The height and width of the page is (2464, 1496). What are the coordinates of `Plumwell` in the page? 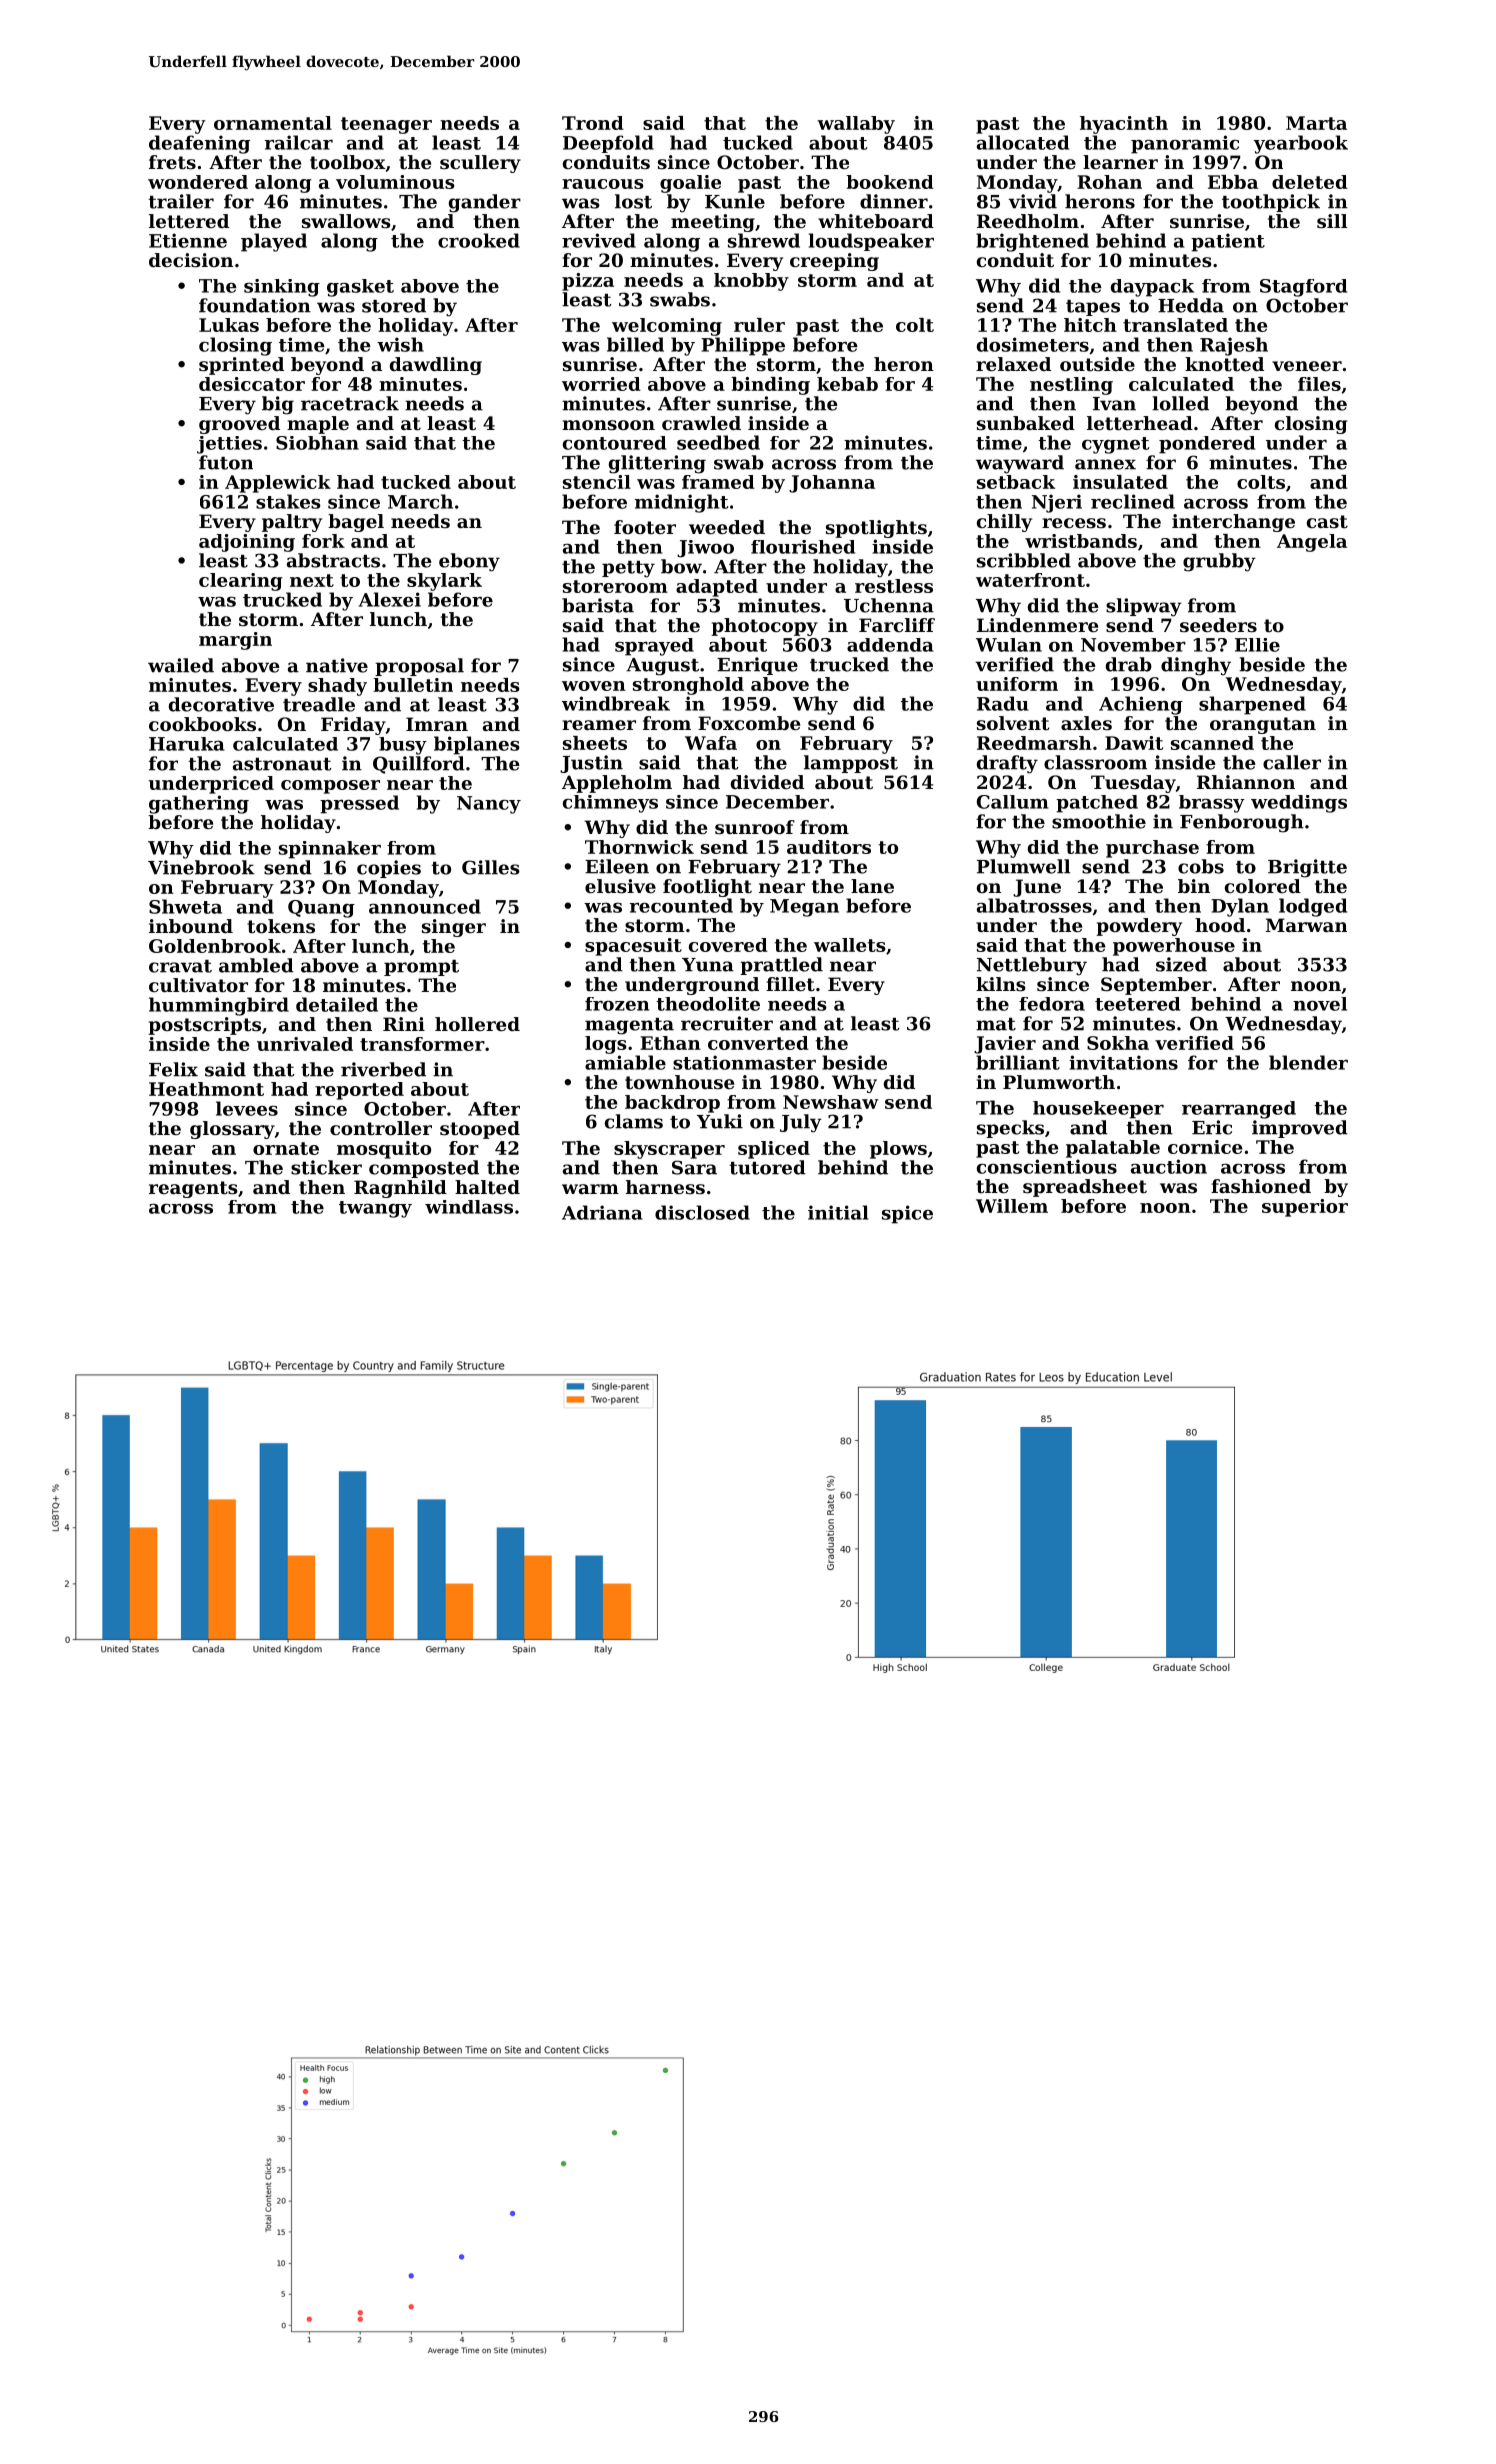 It's located at (1023, 866).
